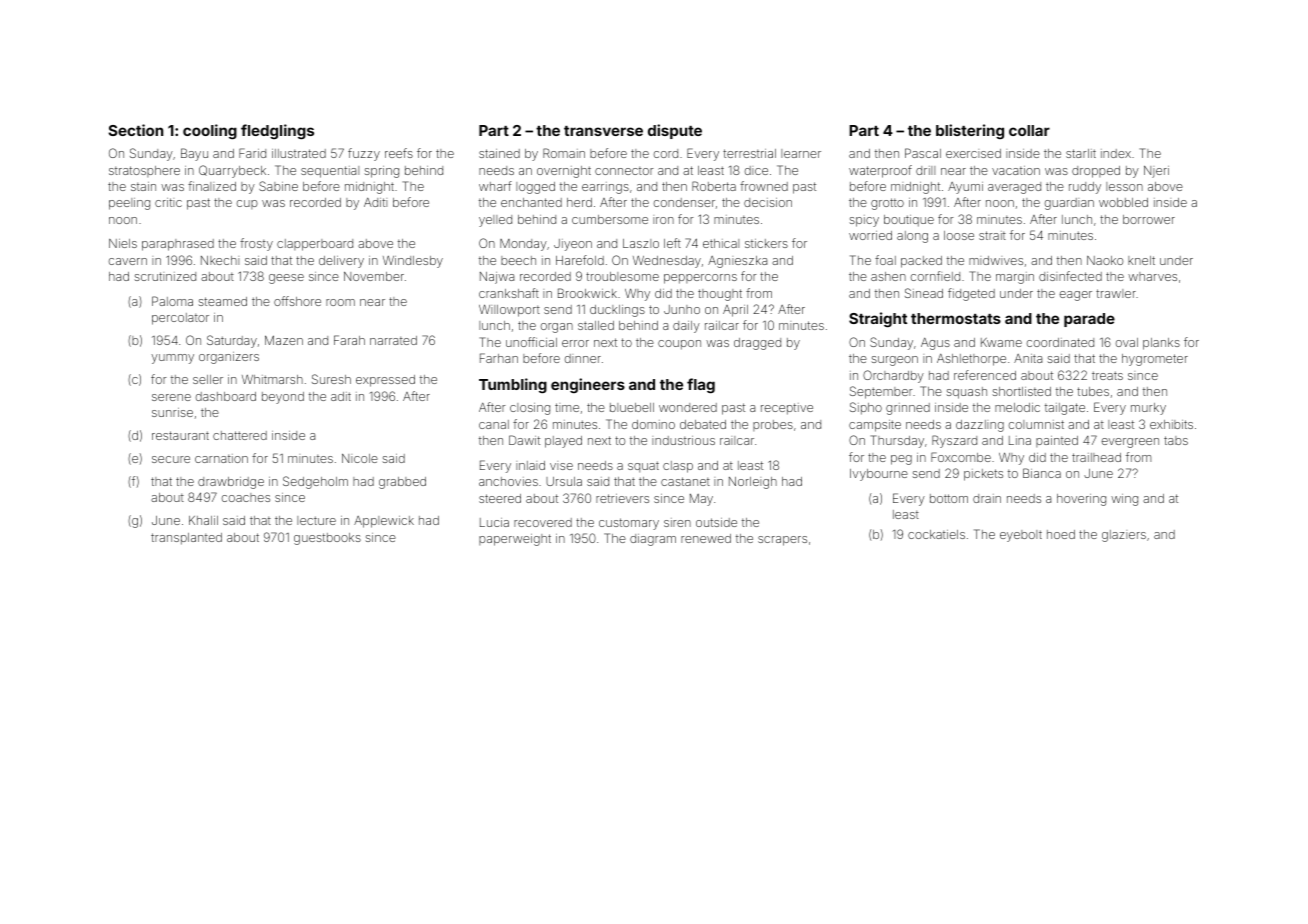 The width and height of the screenshot is (1308, 924). What do you see at coordinates (603, 131) in the screenshot?
I see `transverse` at bounding box center [603, 131].
